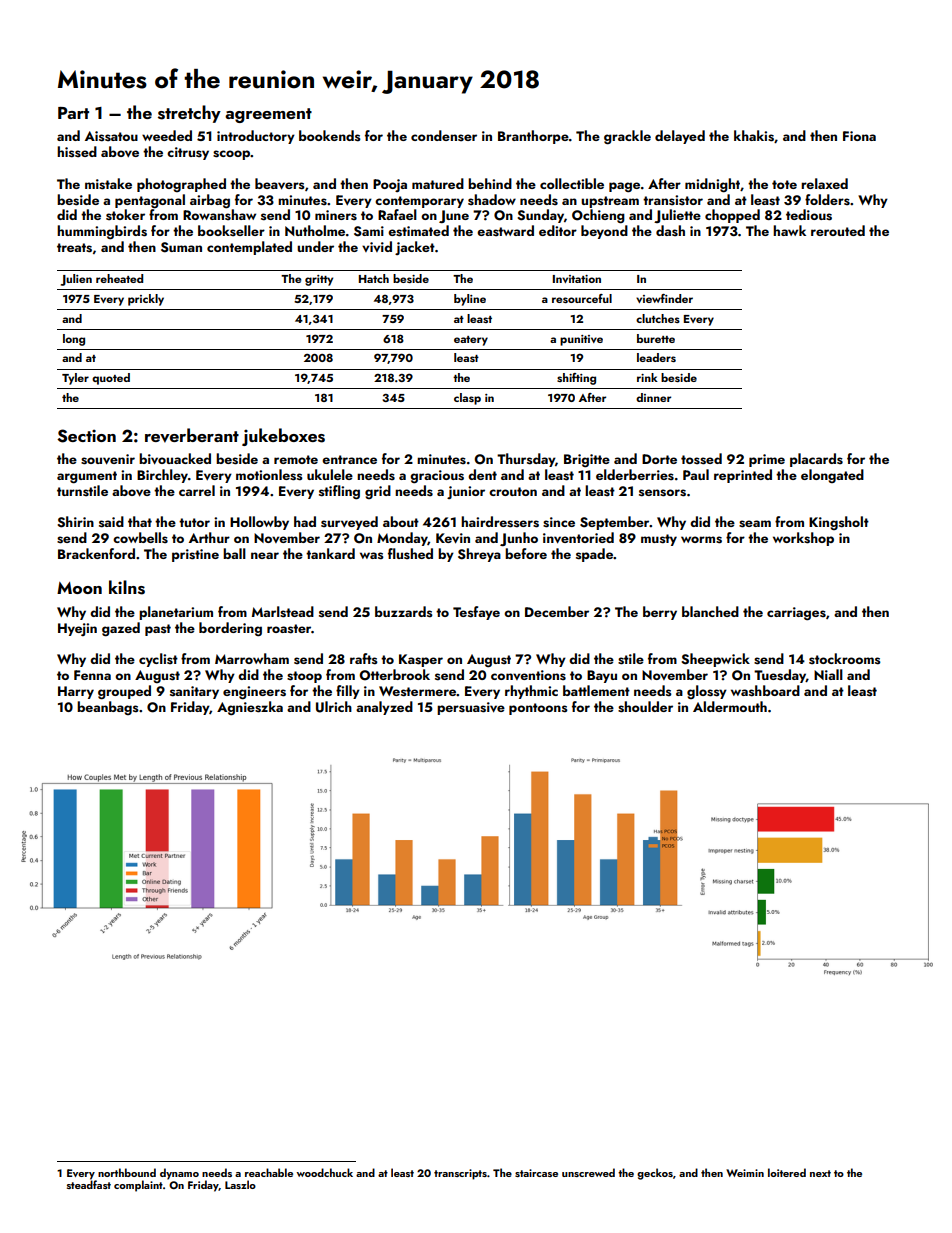 This screenshot has width=952, height=1233. What do you see at coordinates (660, 613) in the screenshot?
I see `berry` at bounding box center [660, 613].
